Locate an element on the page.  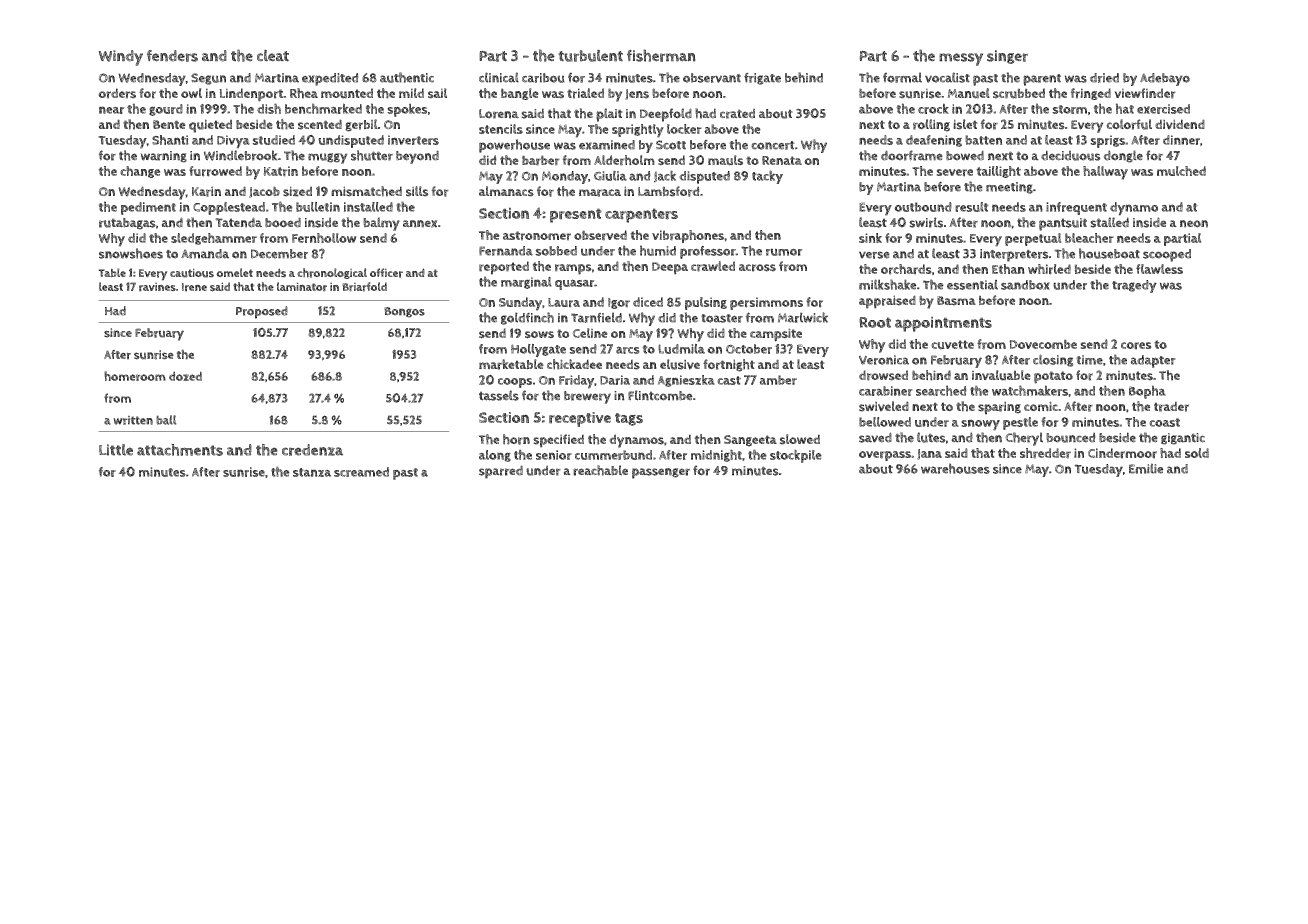
cleat is located at coordinates (273, 56).
